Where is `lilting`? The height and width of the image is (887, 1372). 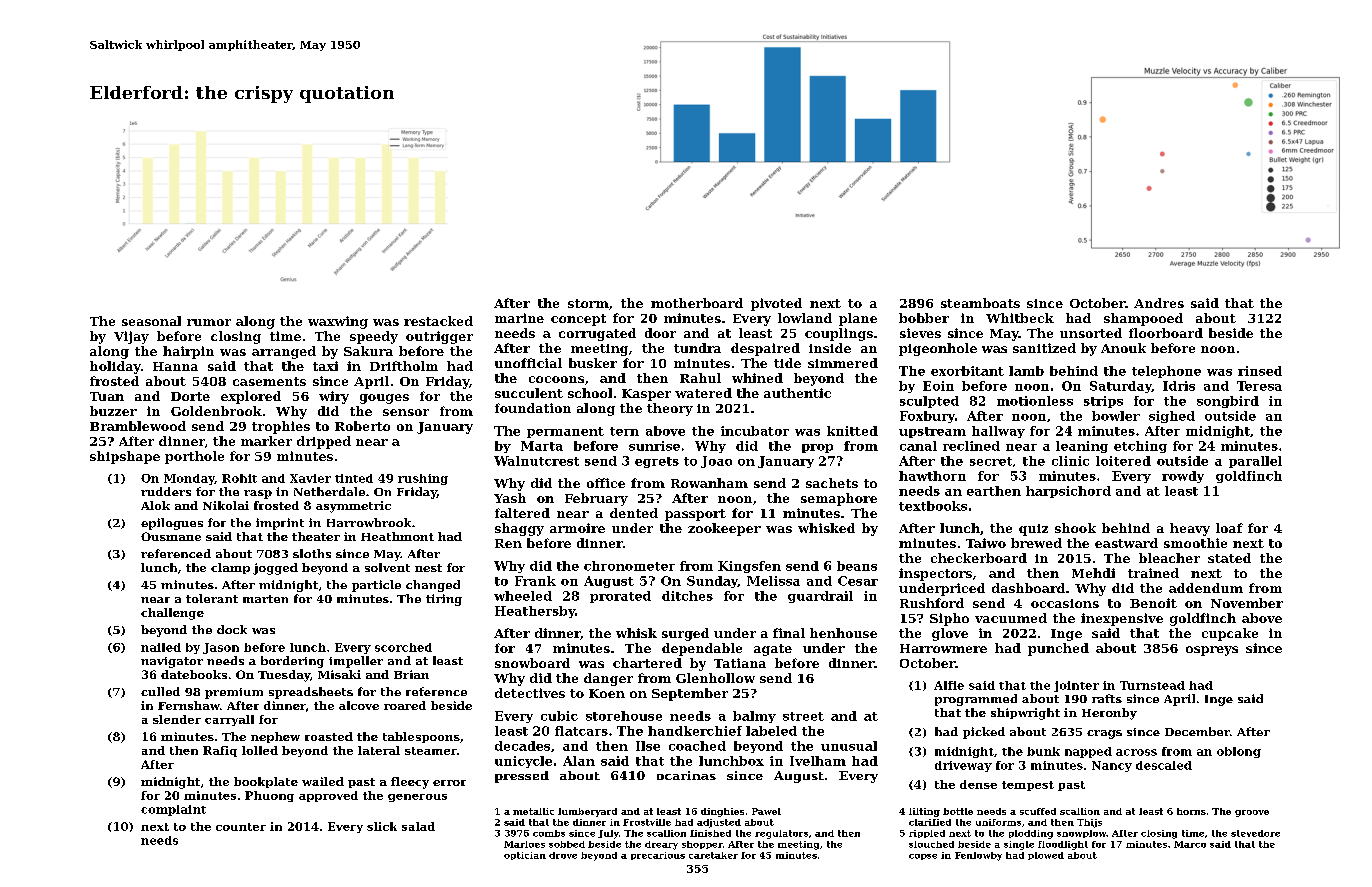
lilting is located at coordinates (924, 812).
